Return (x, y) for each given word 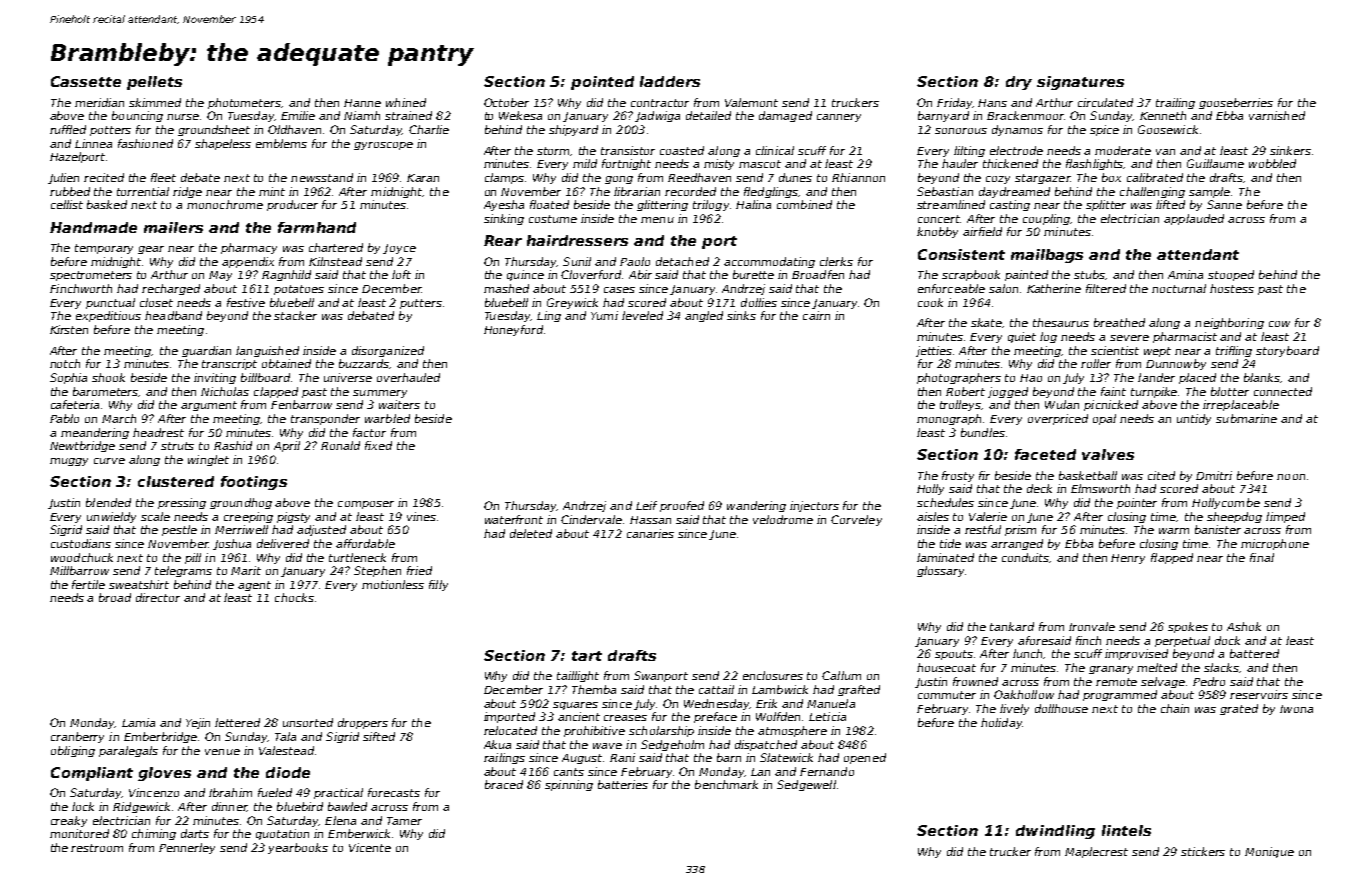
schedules (945, 502)
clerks (836, 261)
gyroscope (383, 146)
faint (1113, 391)
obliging (73, 751)
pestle (179, 530)
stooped (1231, 275)
